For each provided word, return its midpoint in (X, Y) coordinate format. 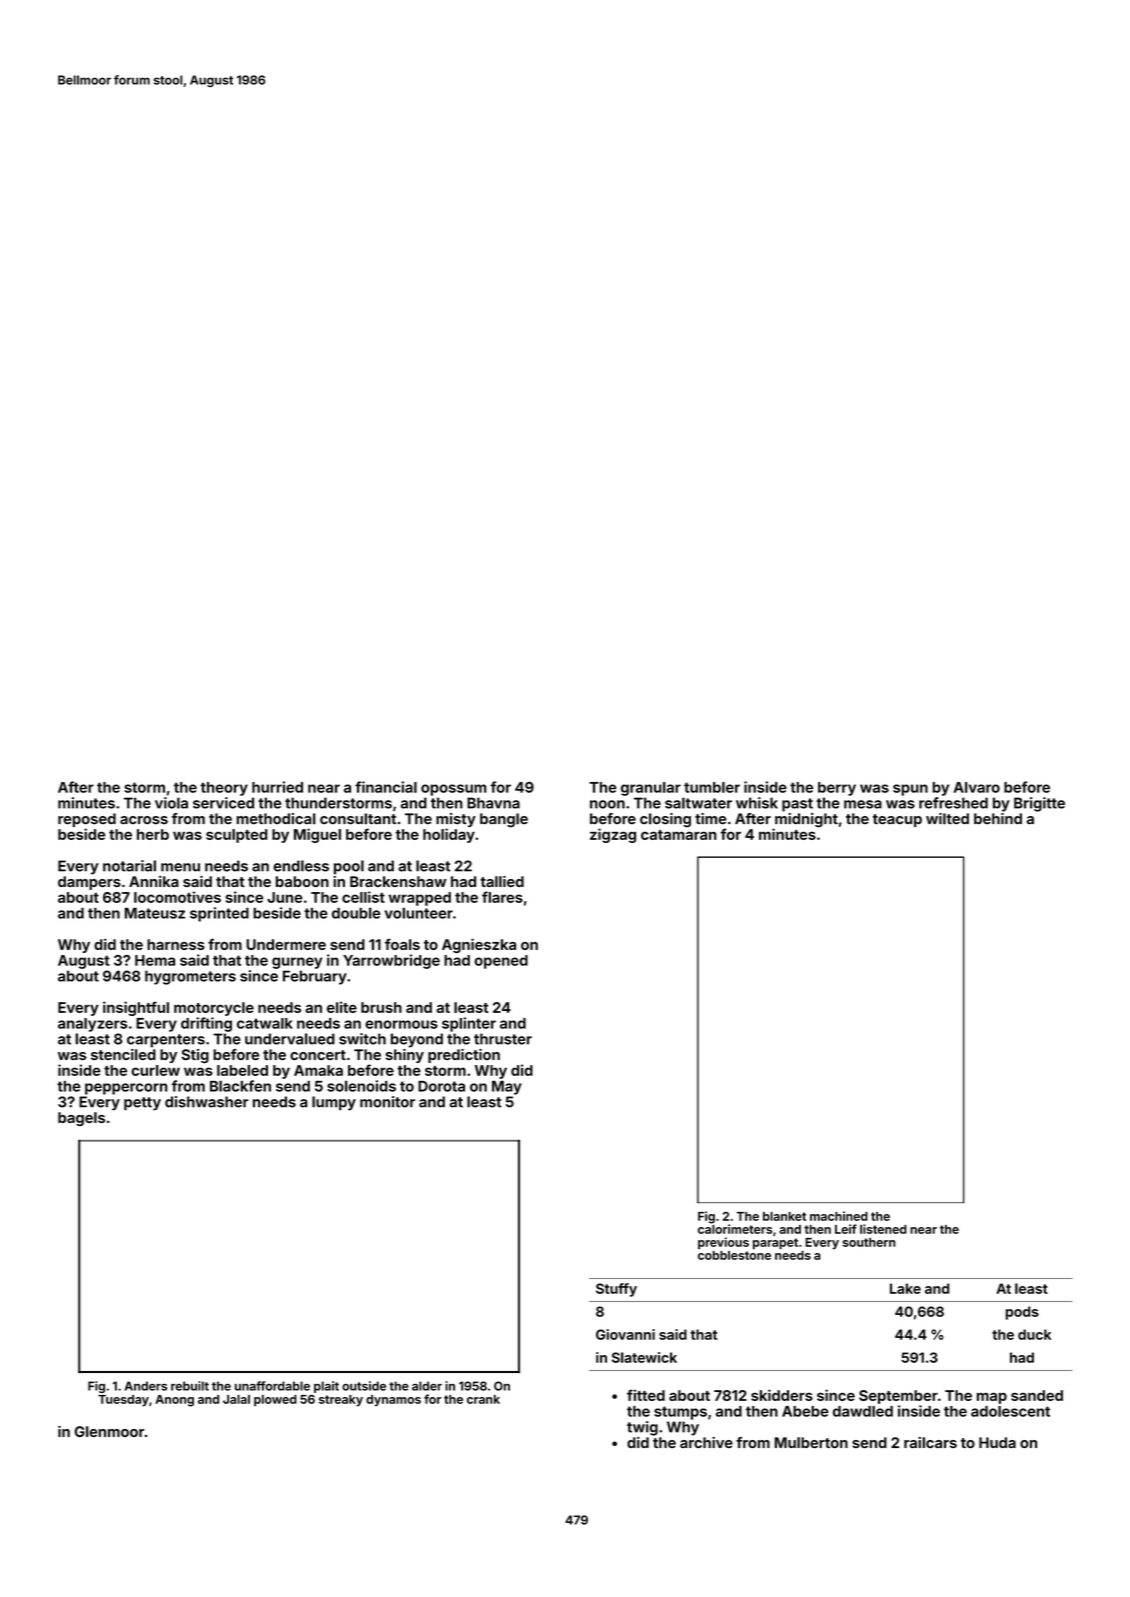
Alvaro (977, 787)
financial (386, 787)
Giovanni (625, 1334)
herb (153, 834)
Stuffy (616, 1290)
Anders (145, 1386)
